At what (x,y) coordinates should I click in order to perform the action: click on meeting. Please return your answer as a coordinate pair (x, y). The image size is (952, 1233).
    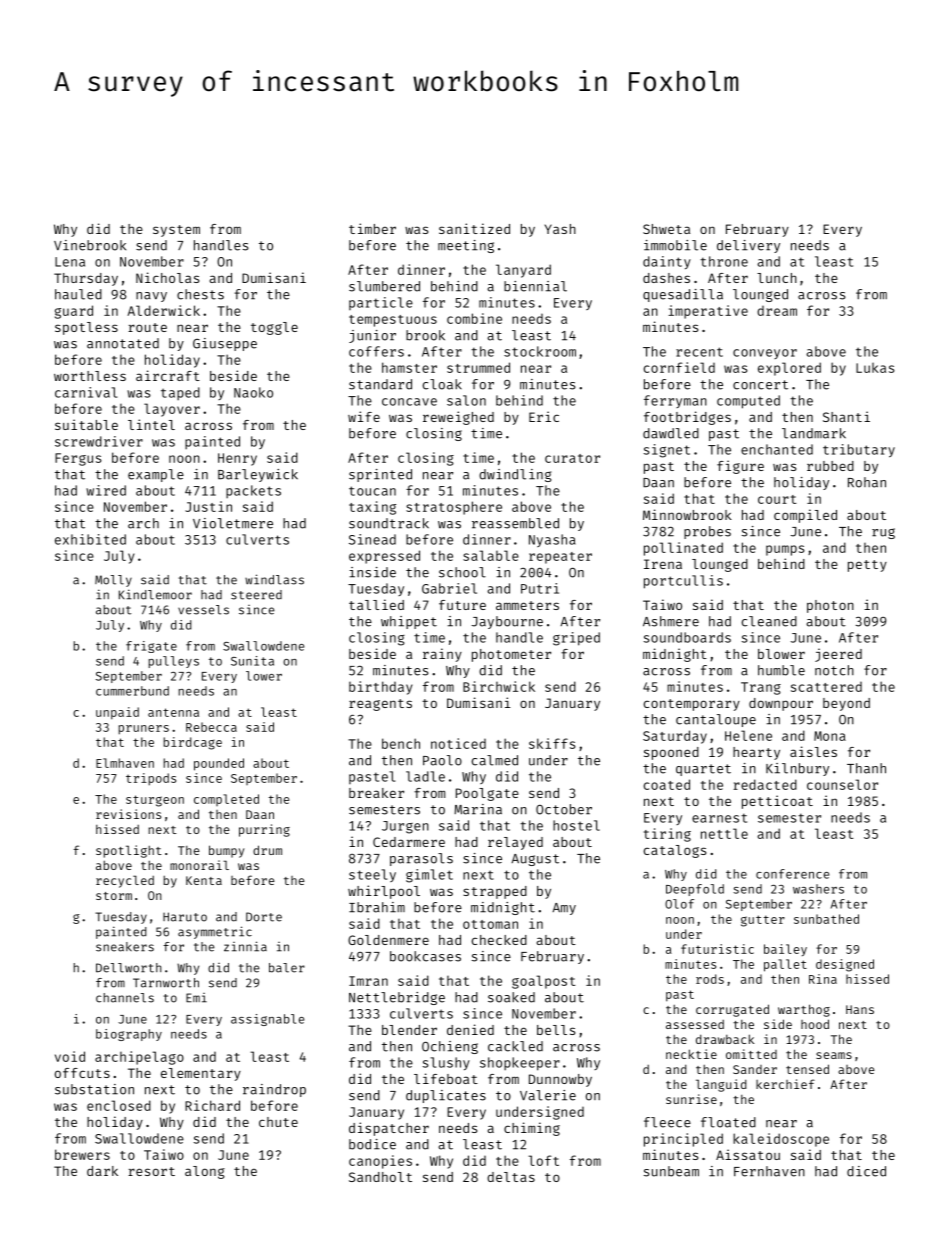
    Looking at the image, I should click on (466, 246).
